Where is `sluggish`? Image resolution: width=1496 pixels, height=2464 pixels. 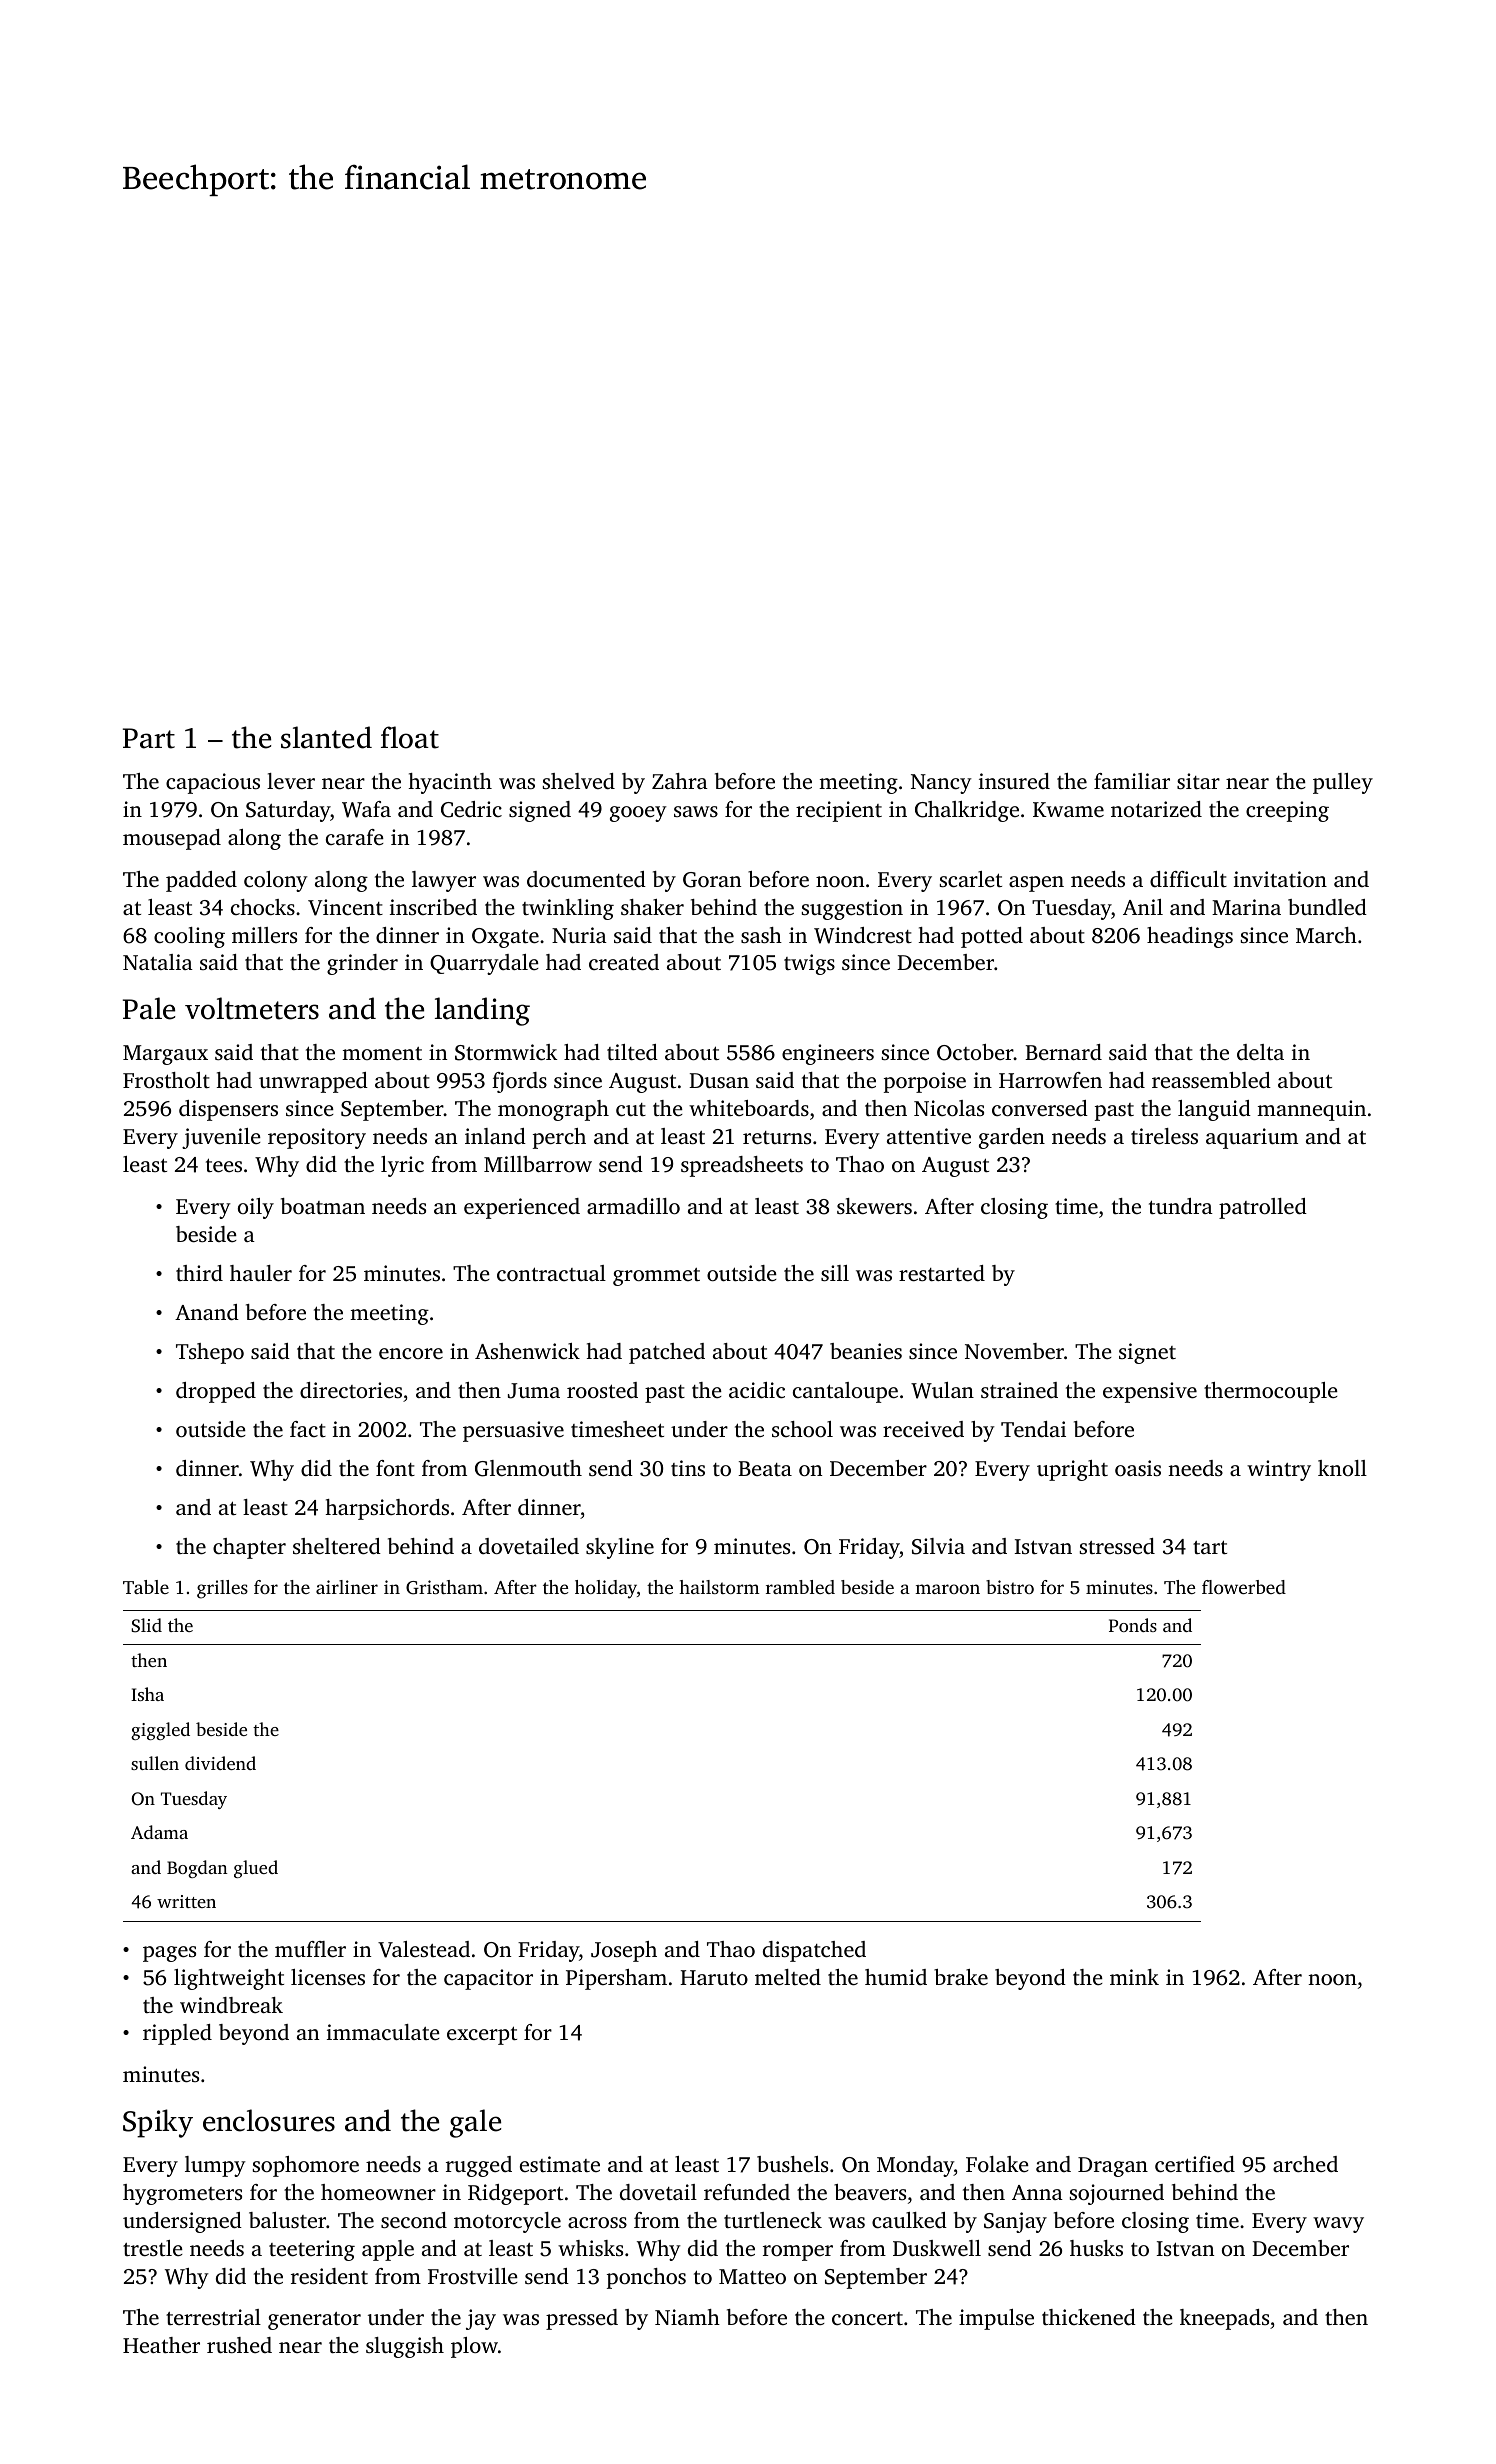 sluggish is located at coordinates (405, 2347).
